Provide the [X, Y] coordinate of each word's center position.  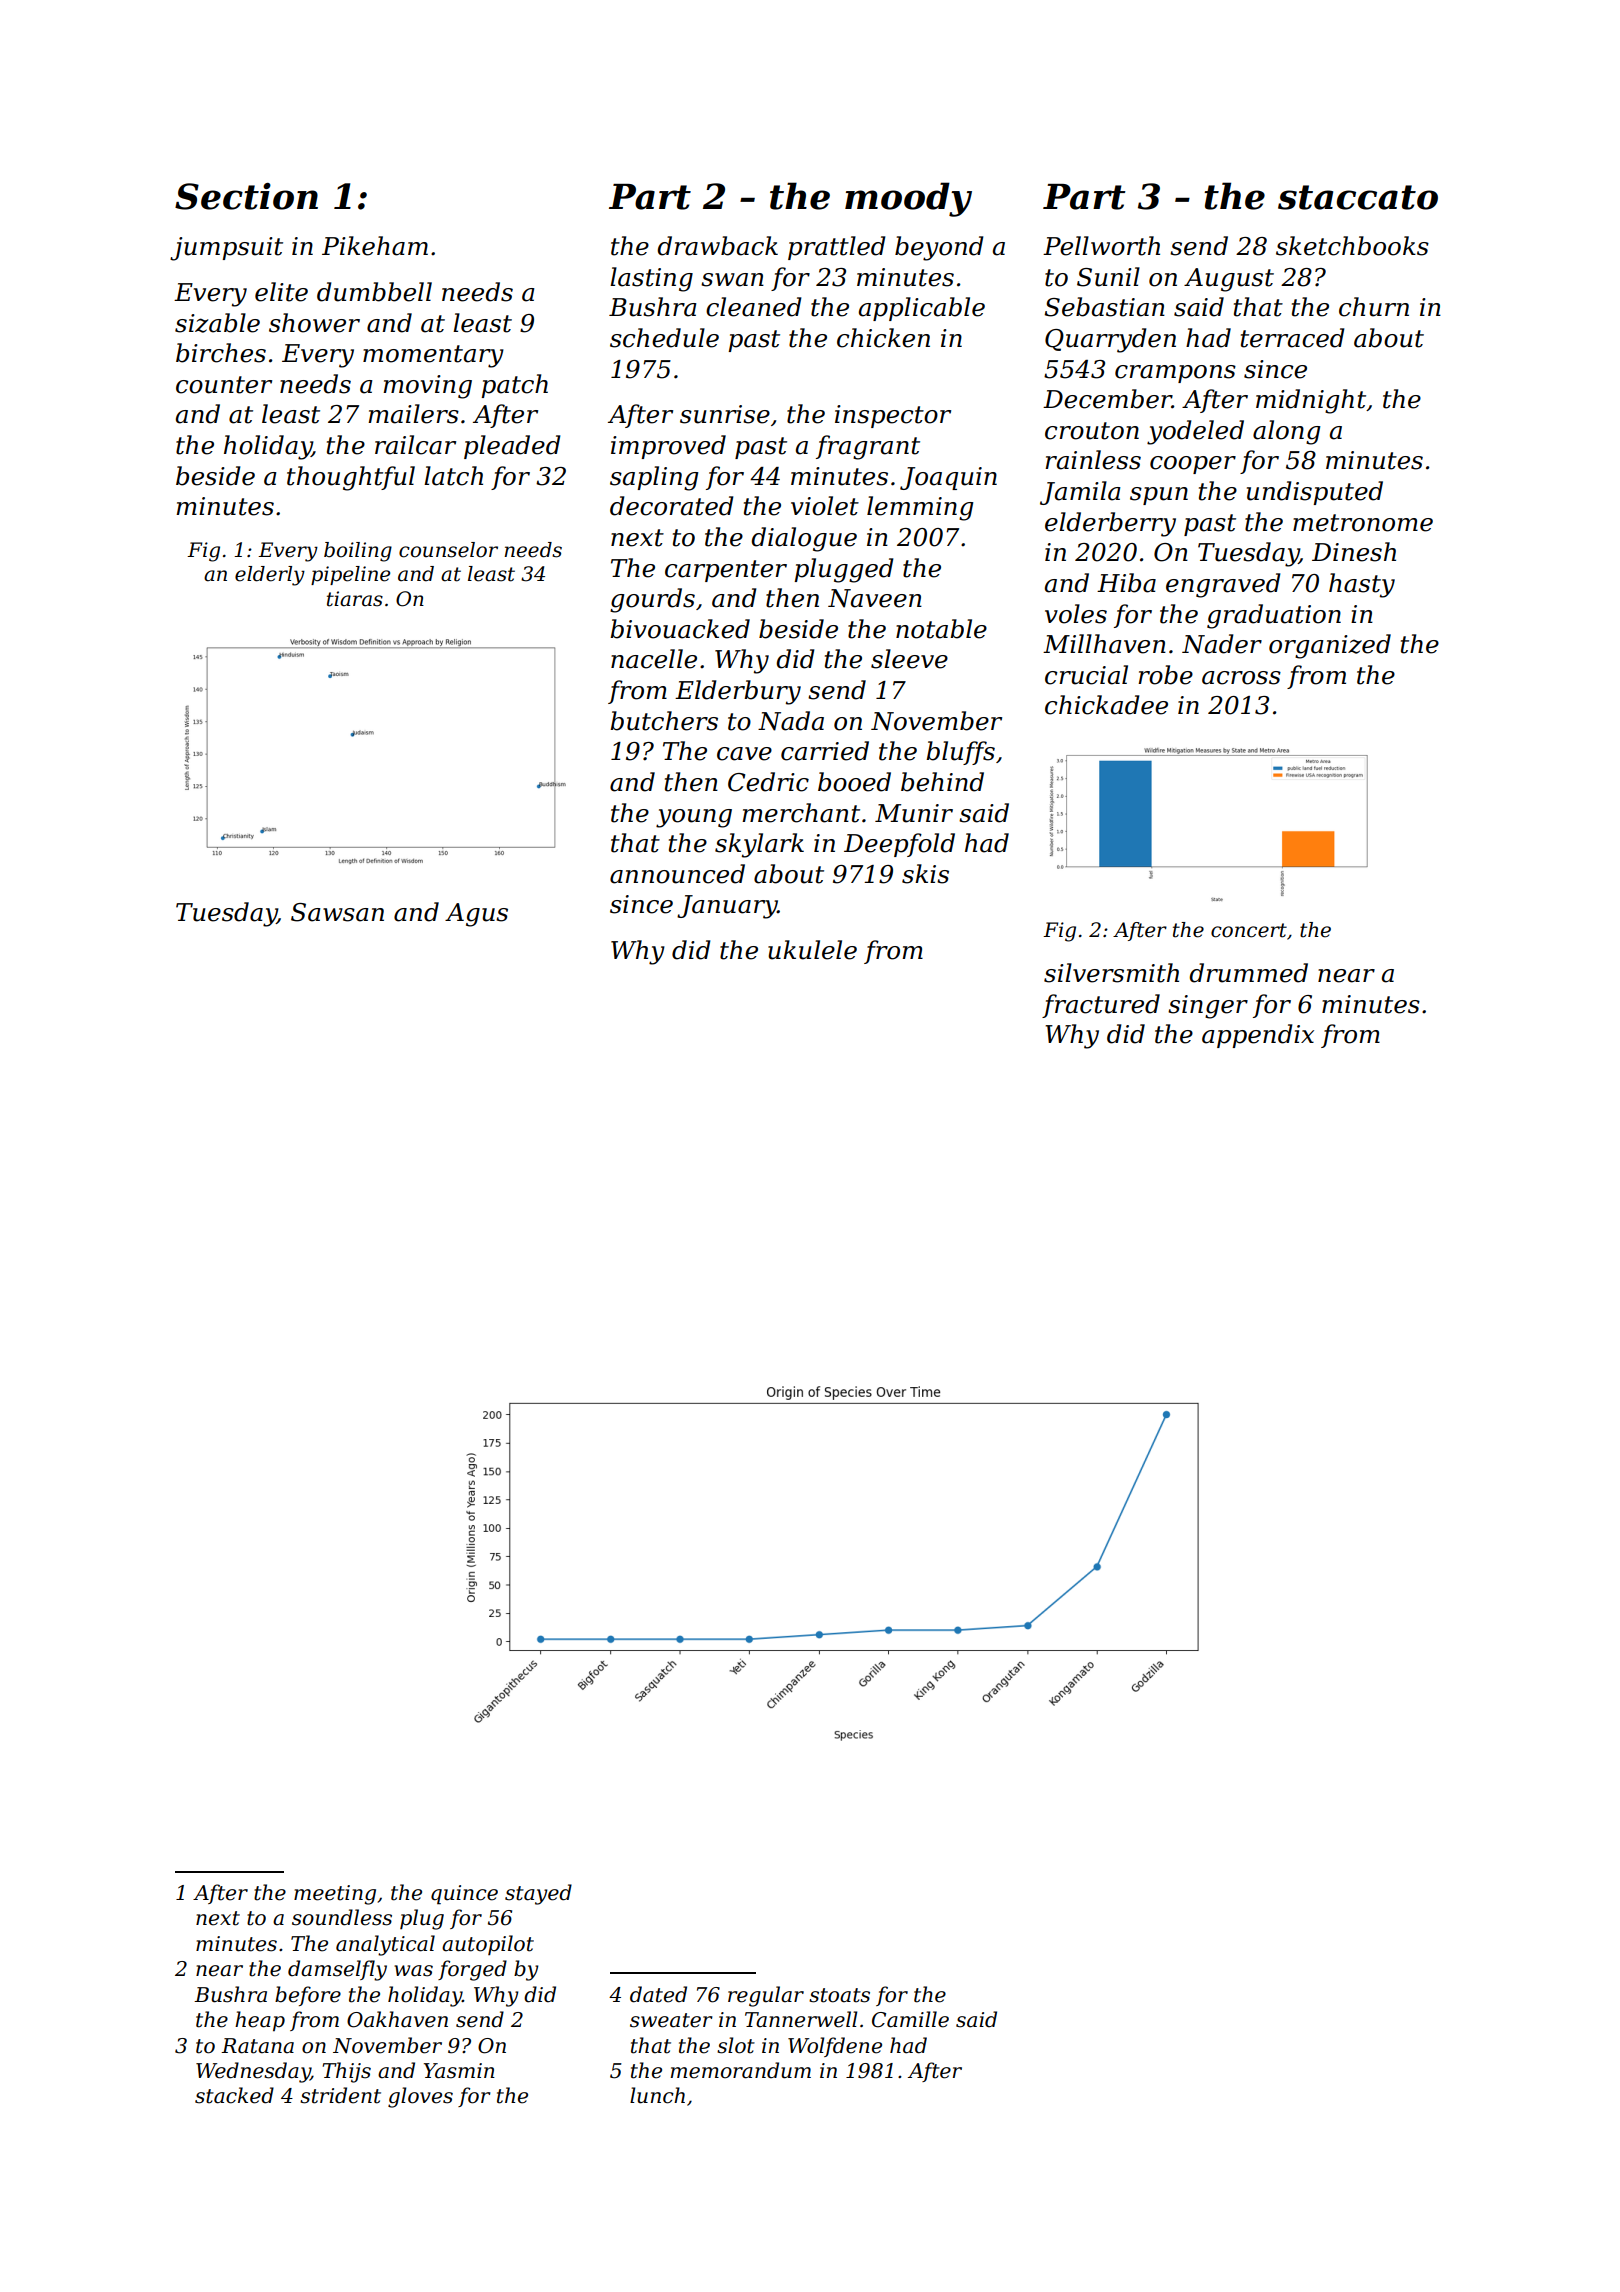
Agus [476, 915]
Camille [910, 2019]
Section [246, 196]
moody [908, 199]
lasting [651, 279]
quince [464, 1895]
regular [766, 1996]
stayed [538, 1894]
